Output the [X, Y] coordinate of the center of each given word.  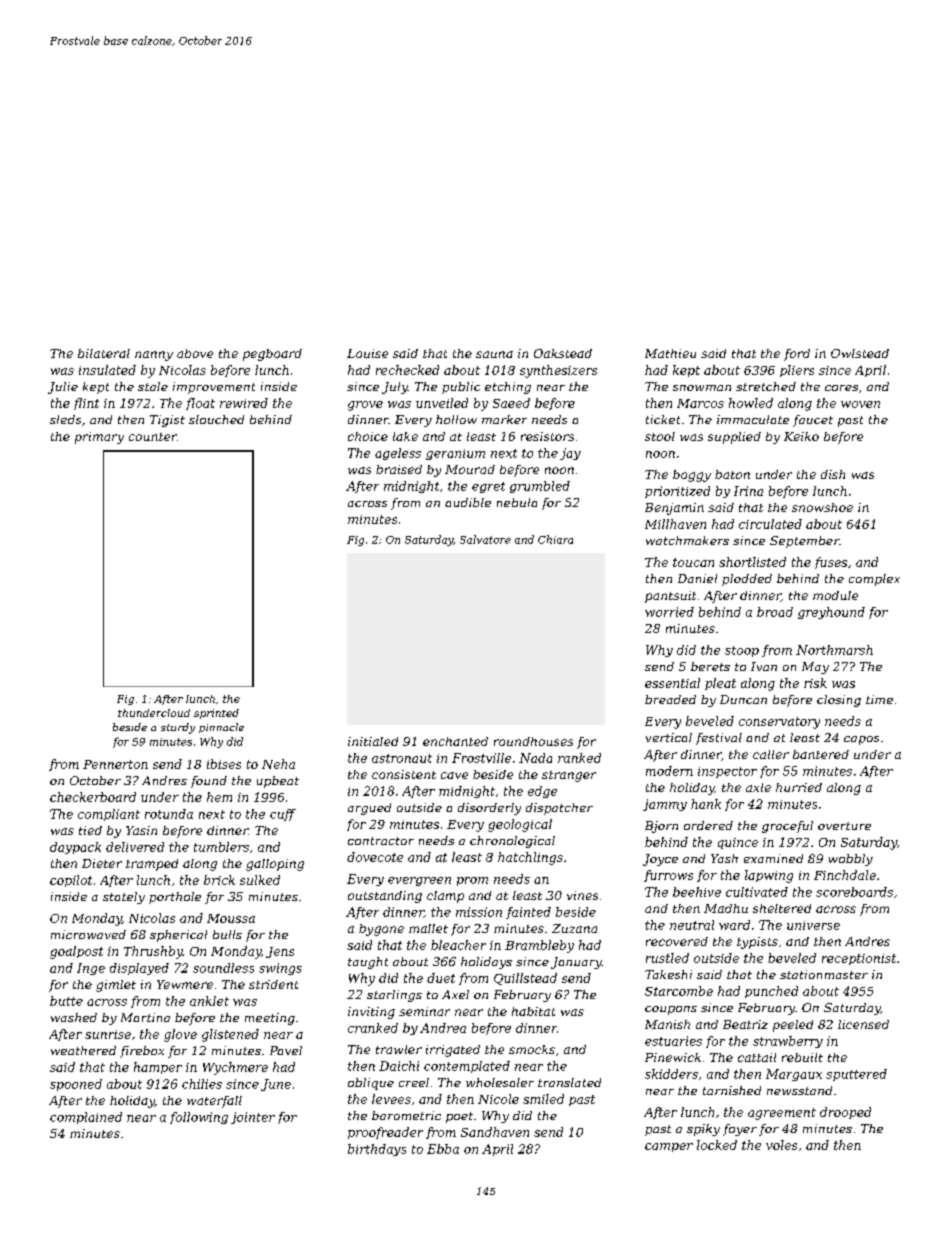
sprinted [216, 714]
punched [771, 992]
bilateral [104, 353]
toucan [693, 562]
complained [86, 1118]
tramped [152, 865]
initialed [373, 741]
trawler [399, 1049]
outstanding [385, 897]
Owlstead [860, 353]
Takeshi [668, 974]
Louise [367, 353]
